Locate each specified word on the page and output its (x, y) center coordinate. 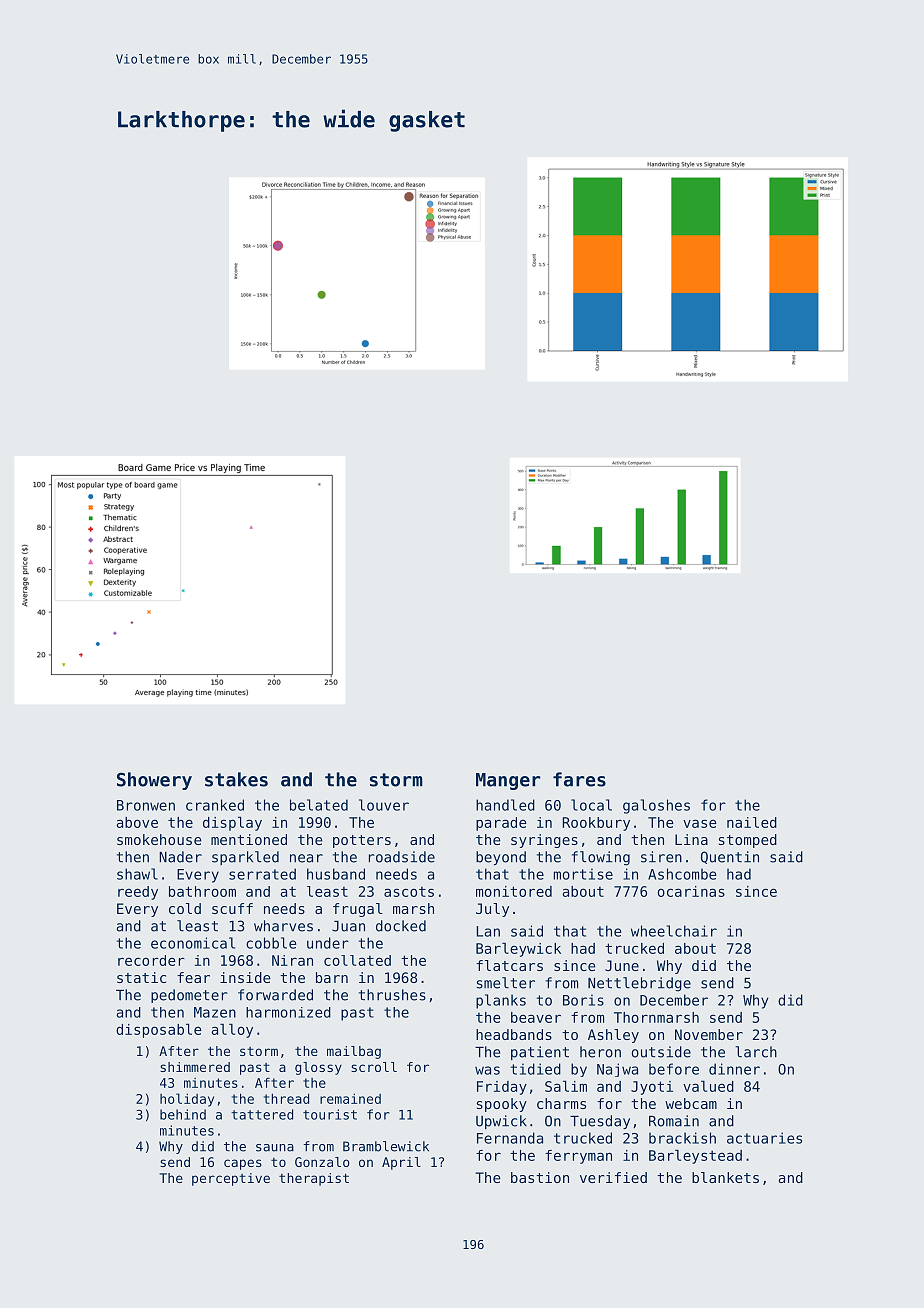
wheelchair (674, 931)
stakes (236, 779)
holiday (187, 1100)
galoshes (656, 806)
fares (579, 779)
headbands (514, 1034)
